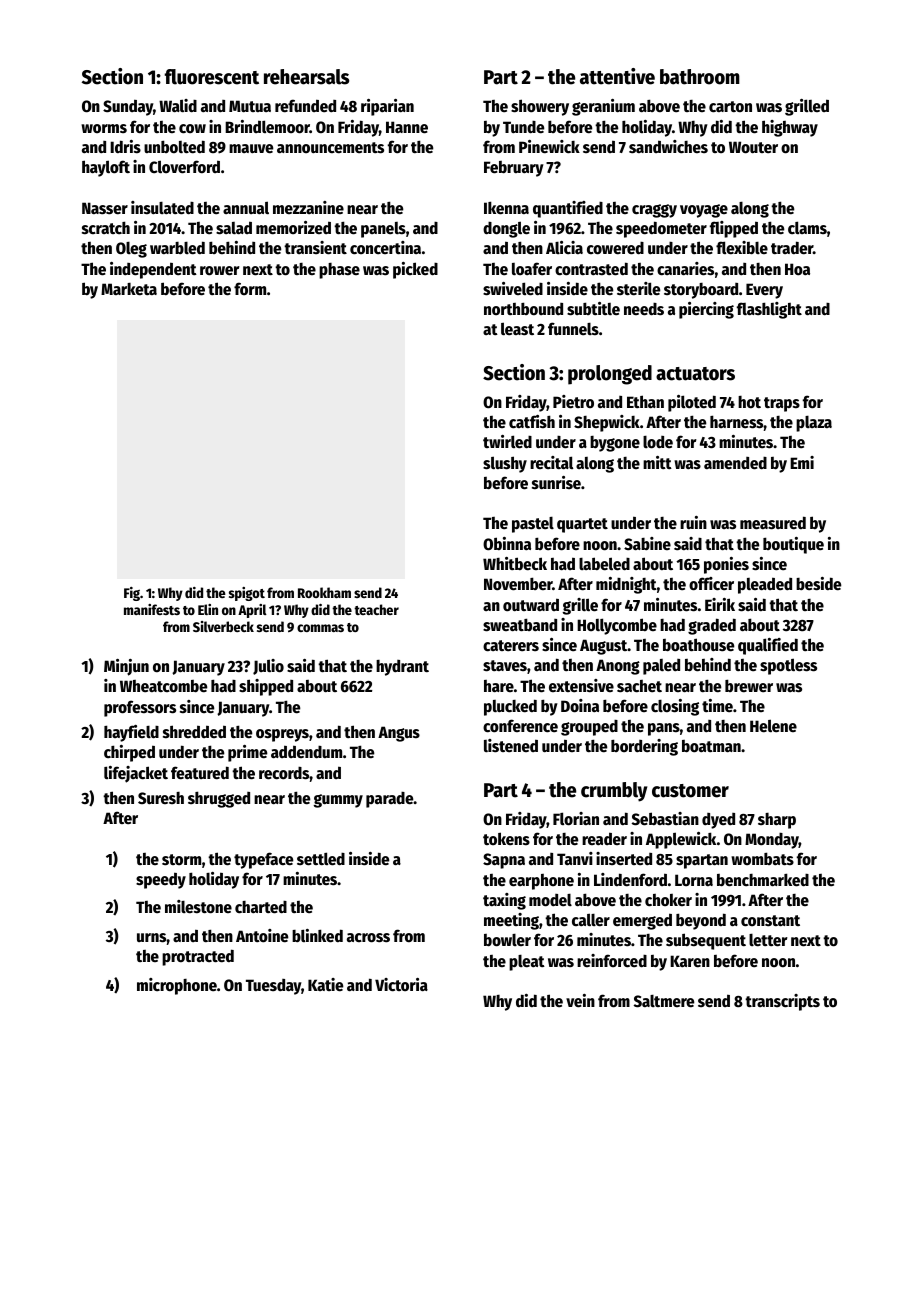  What do you see at coordinates (769, 310) in the screenshot?
I see `flashlight` at bounding box center [769, 310].
